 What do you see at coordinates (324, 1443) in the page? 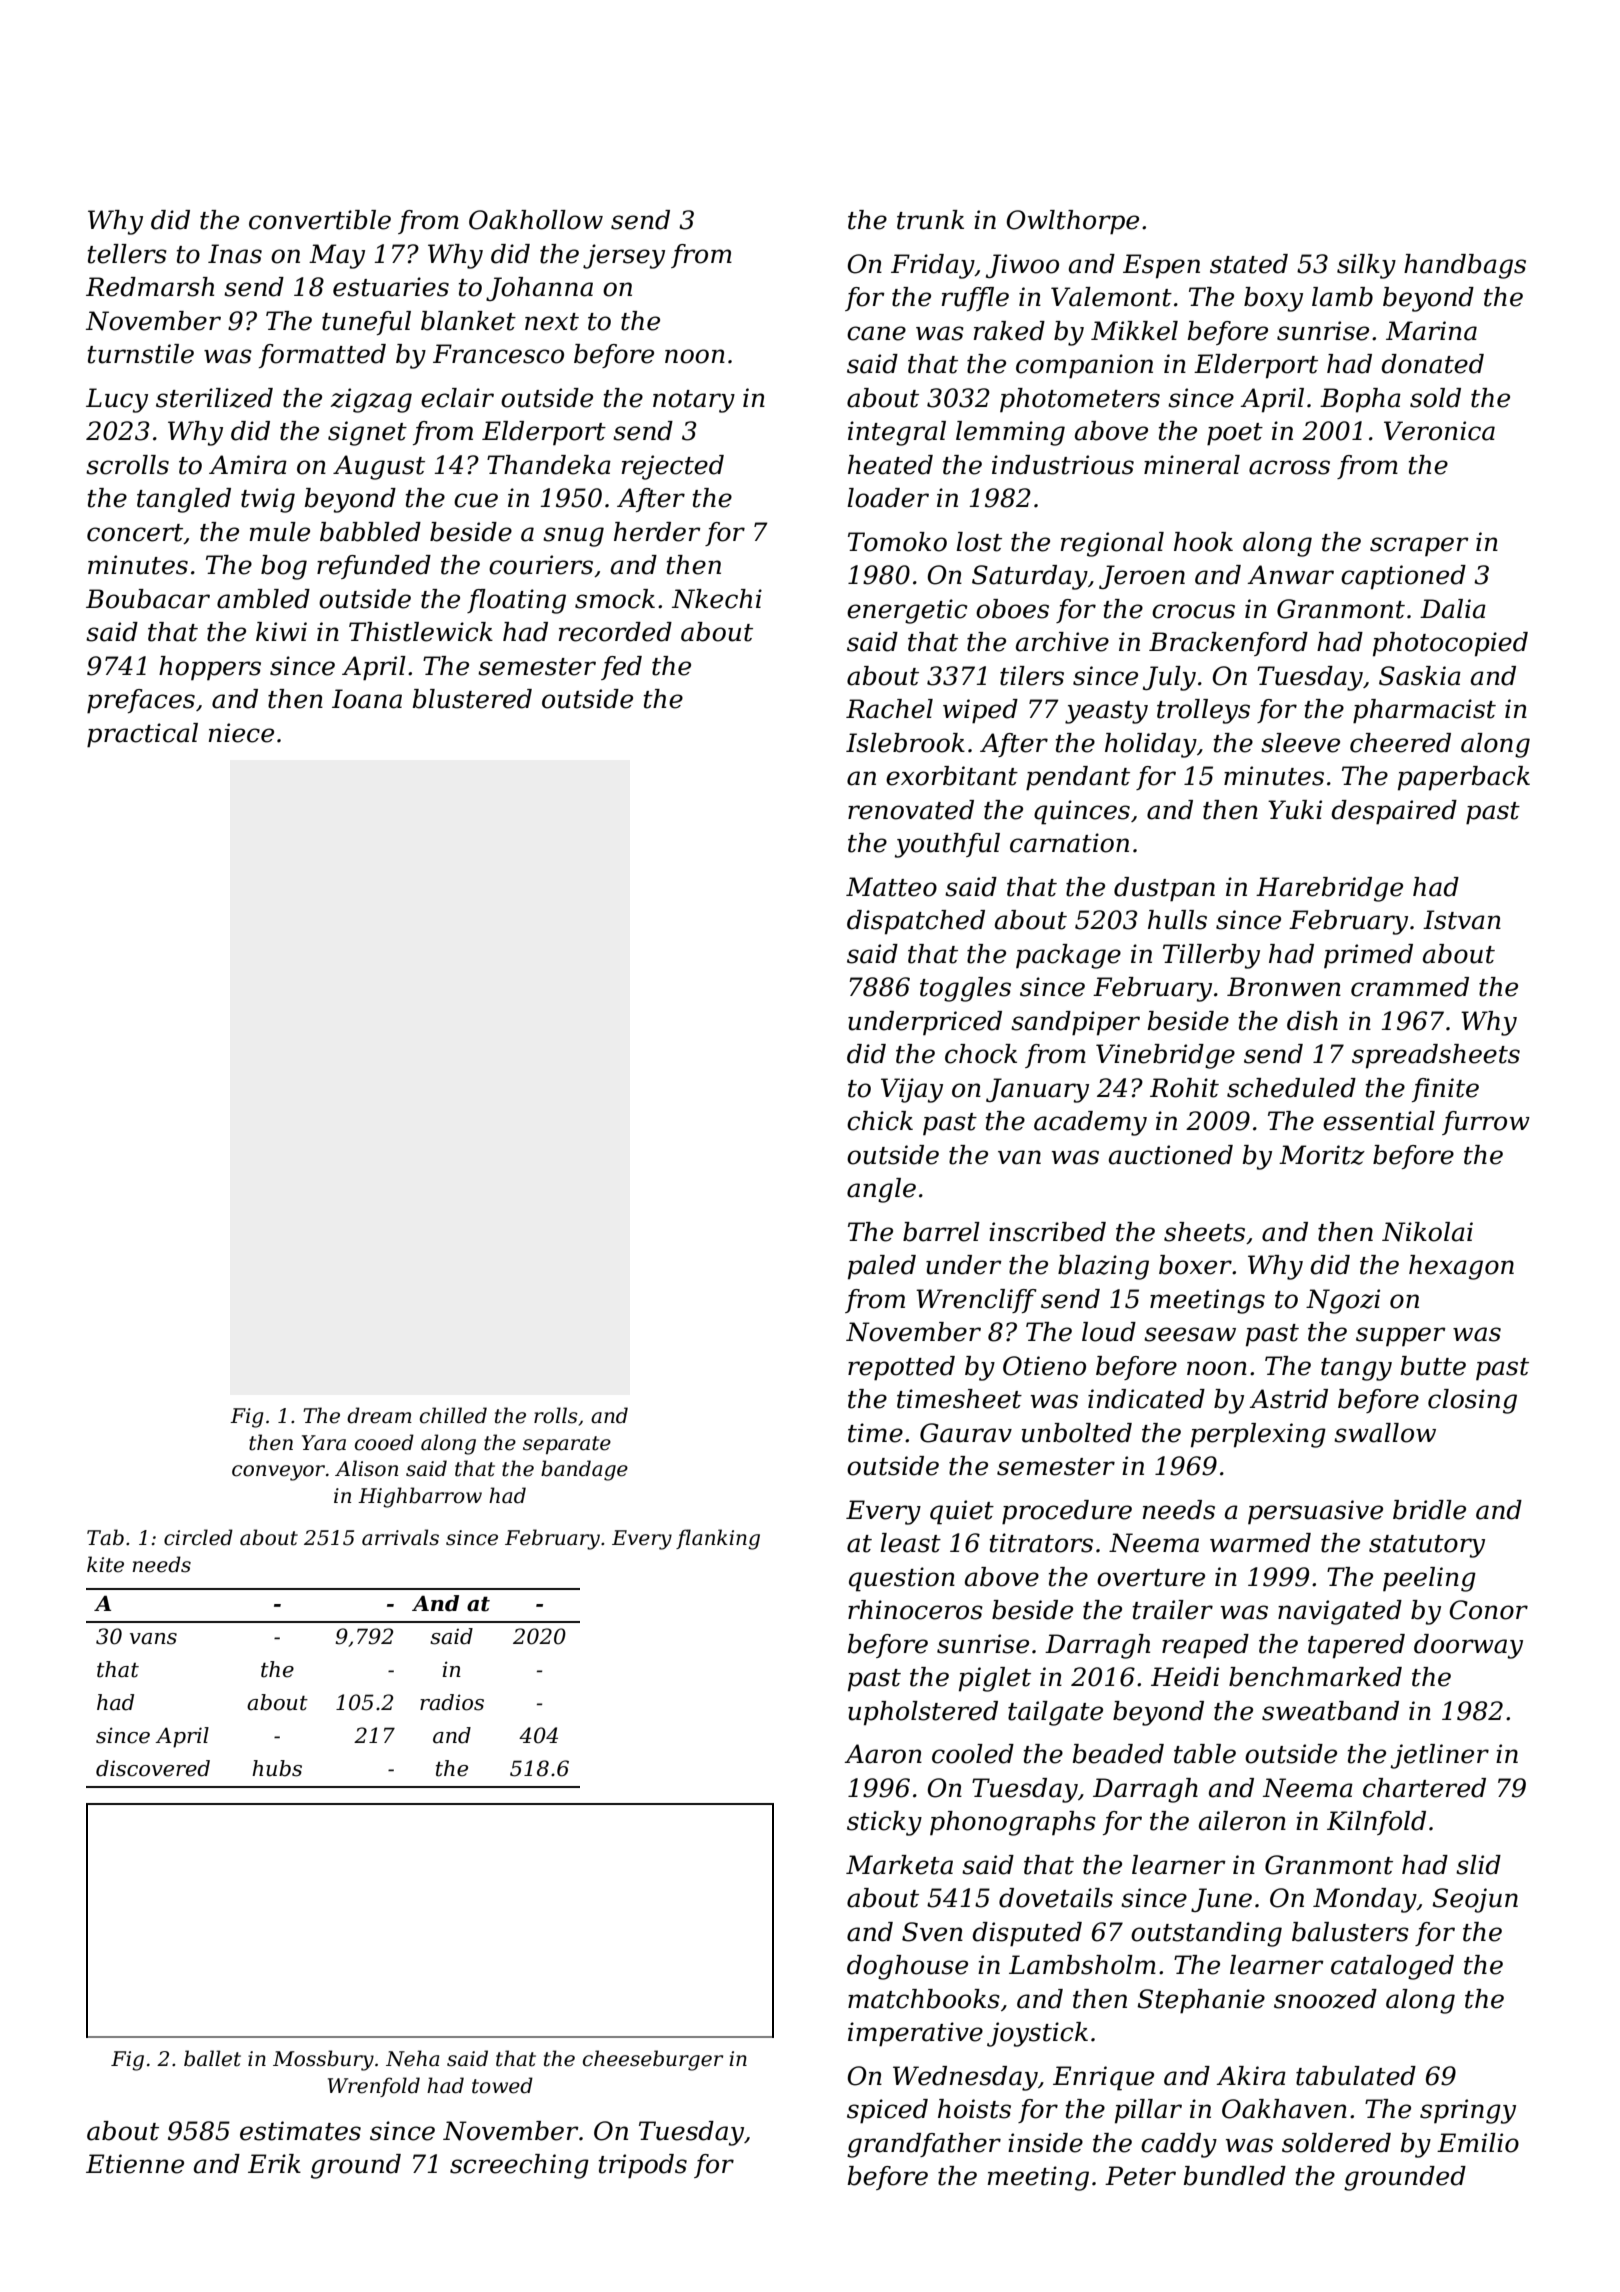
I see `Yara` at bounding box center [324, 1443].
